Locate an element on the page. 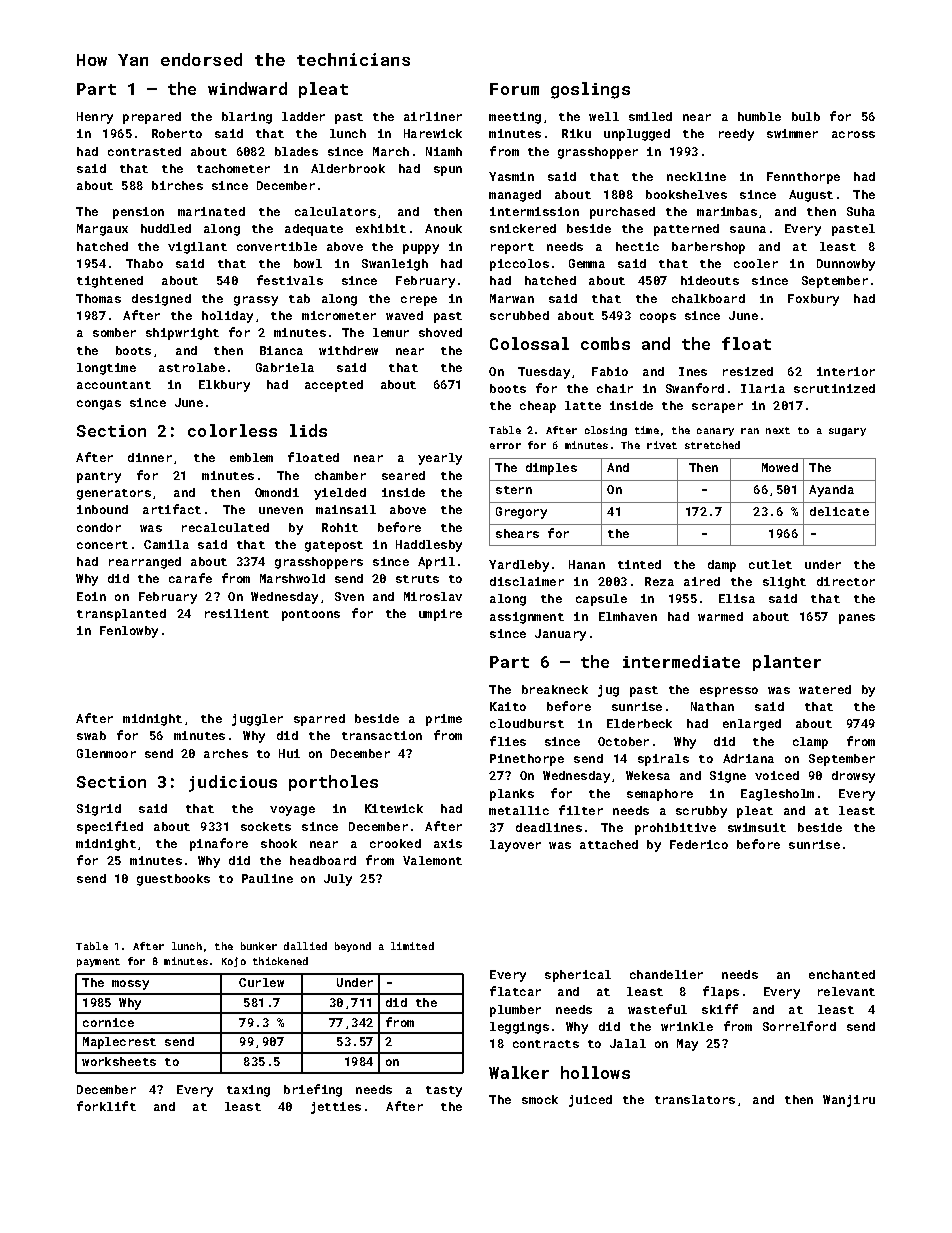 This page has width=952, height=1233. dimples is located at coordinates (551, 469).
